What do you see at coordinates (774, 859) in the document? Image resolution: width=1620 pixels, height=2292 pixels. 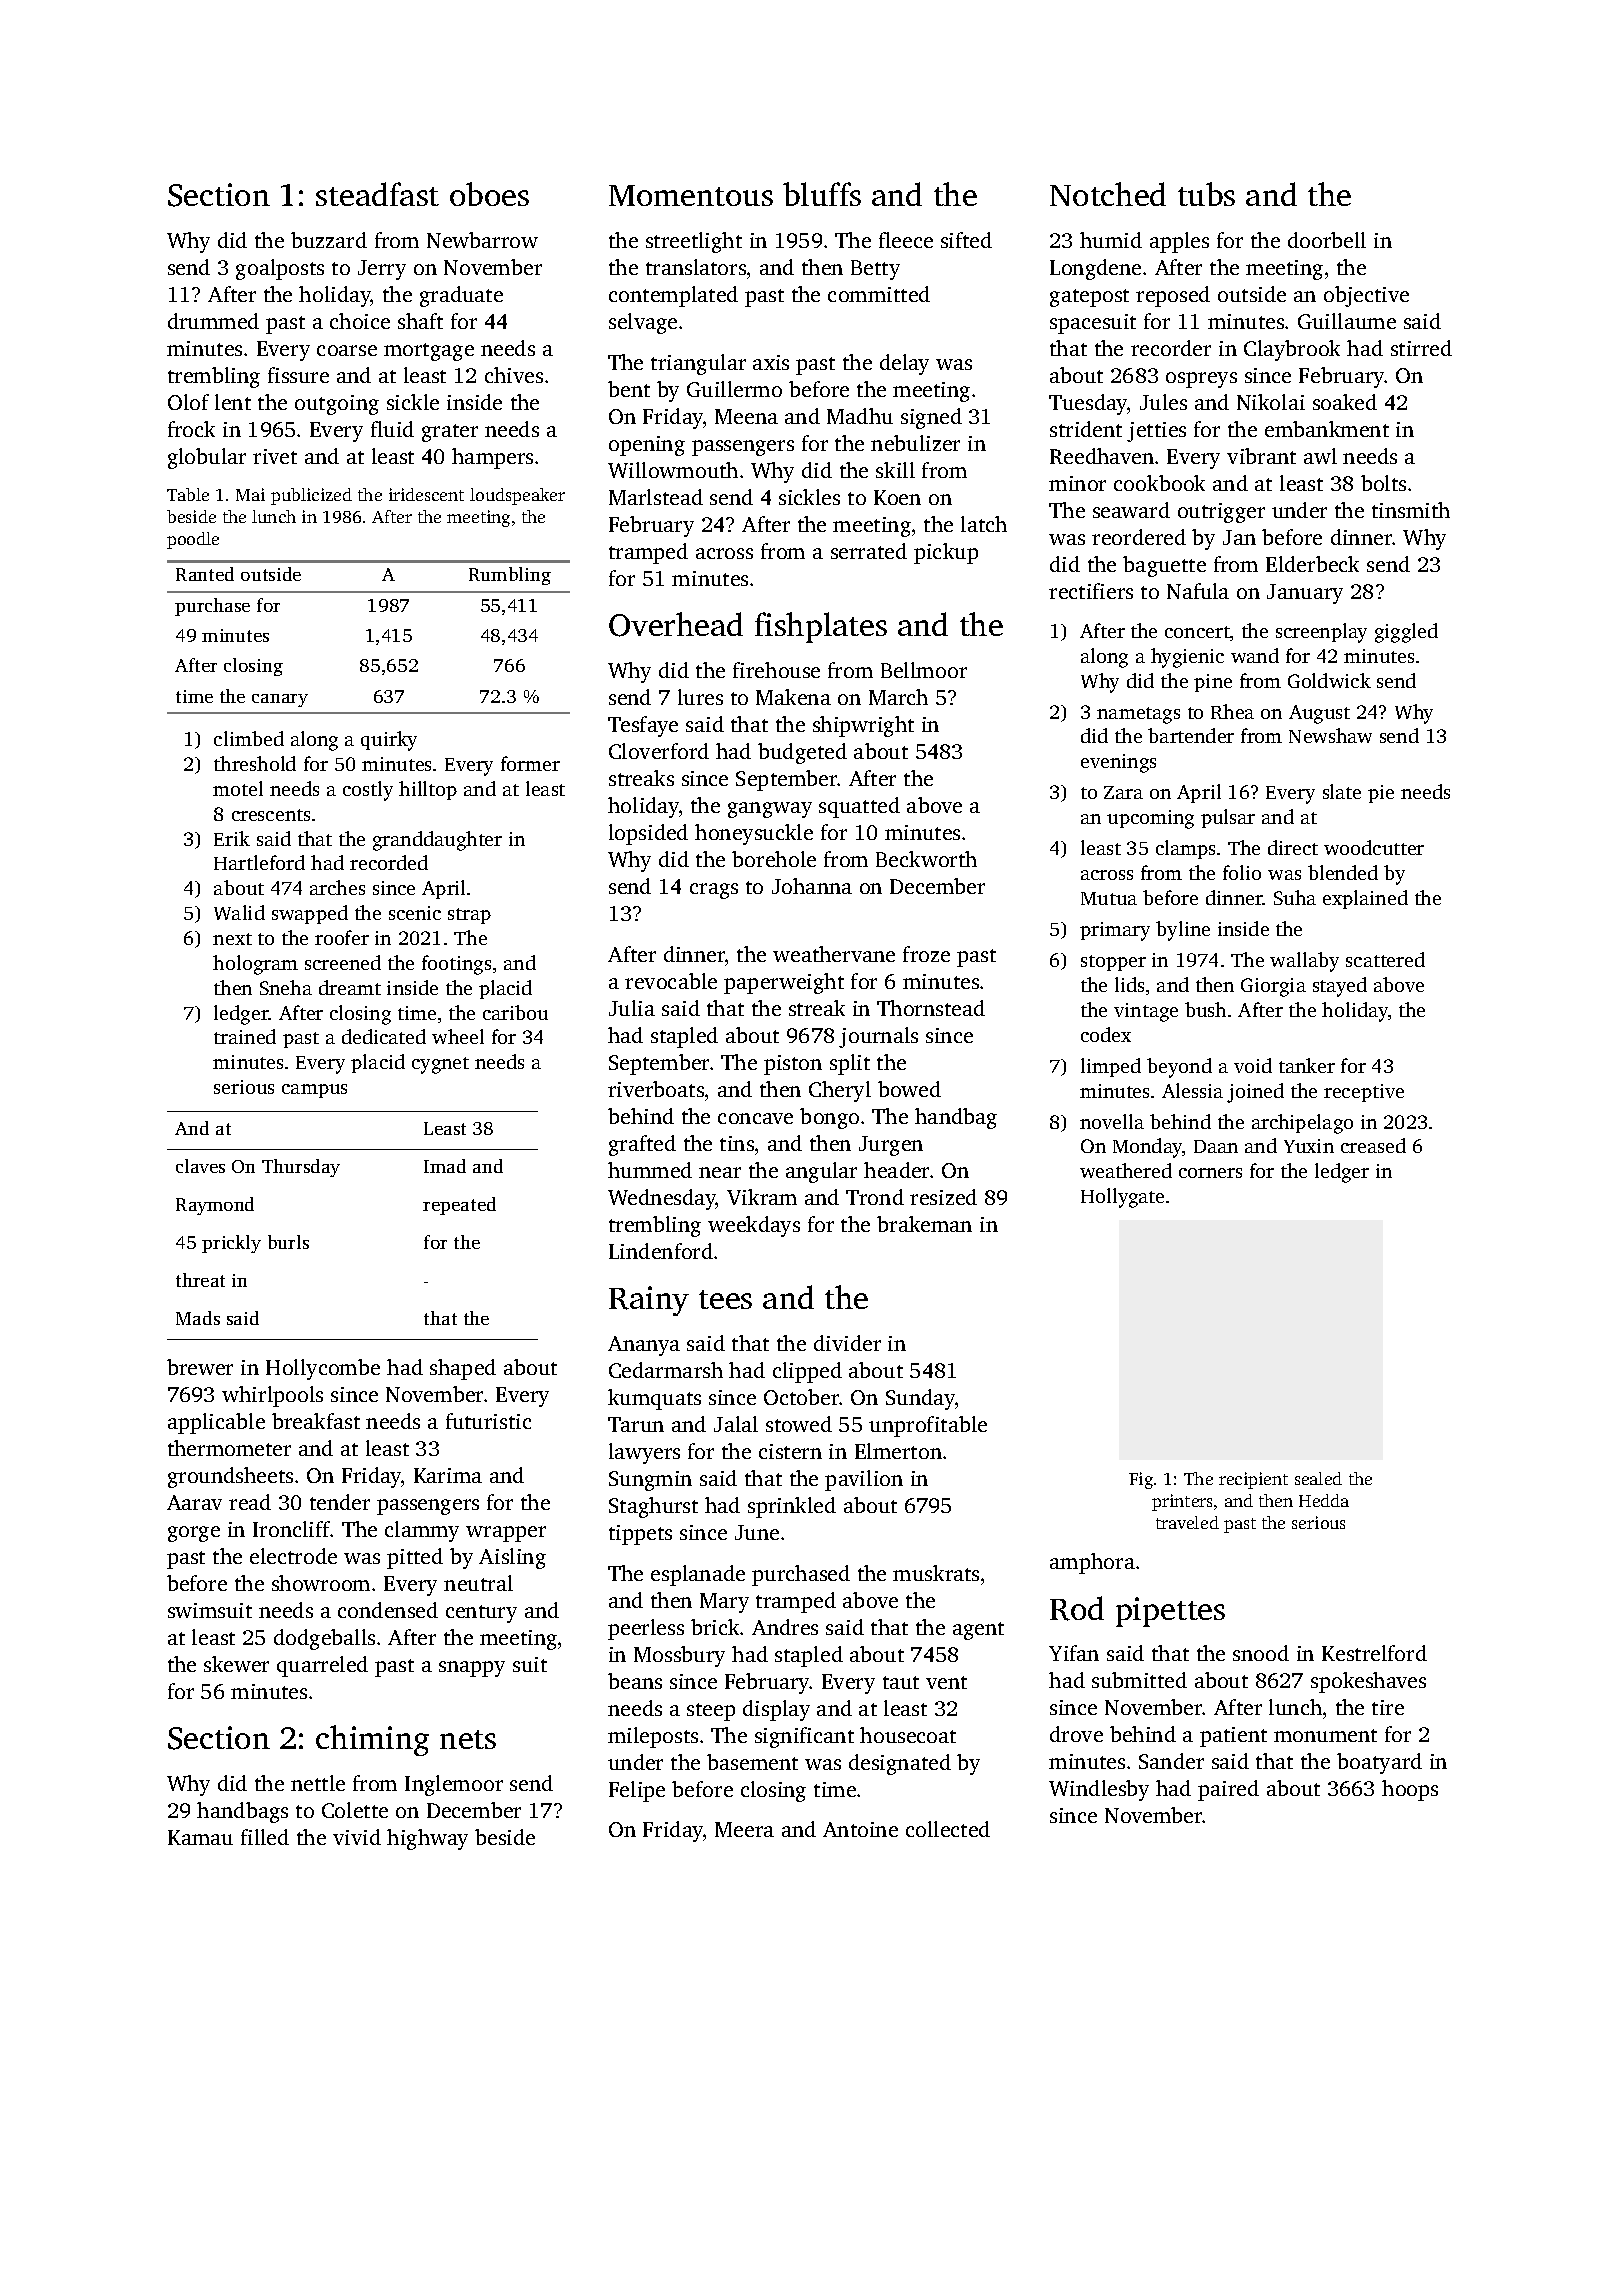 I see `borehole` at bounding box center [774, 859].
